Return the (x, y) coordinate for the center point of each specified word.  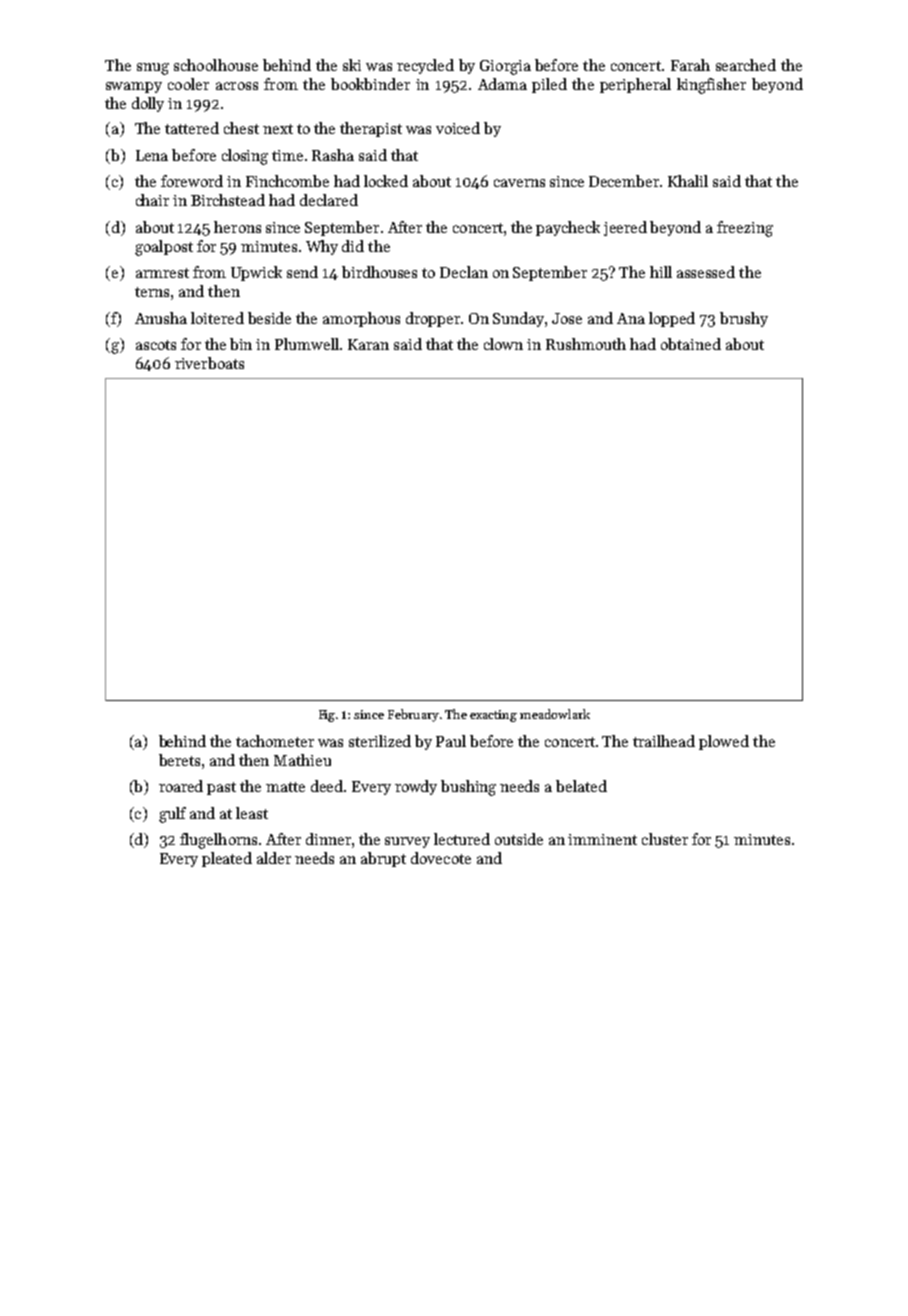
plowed (724, 742)
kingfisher (711, 86)
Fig (327, 716)
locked (386, 181)
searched (746, 65)
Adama (502, 84)
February (413, 715)
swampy (134, 87)
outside (519, 839)
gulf (172, 815)
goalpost (164, 248)
